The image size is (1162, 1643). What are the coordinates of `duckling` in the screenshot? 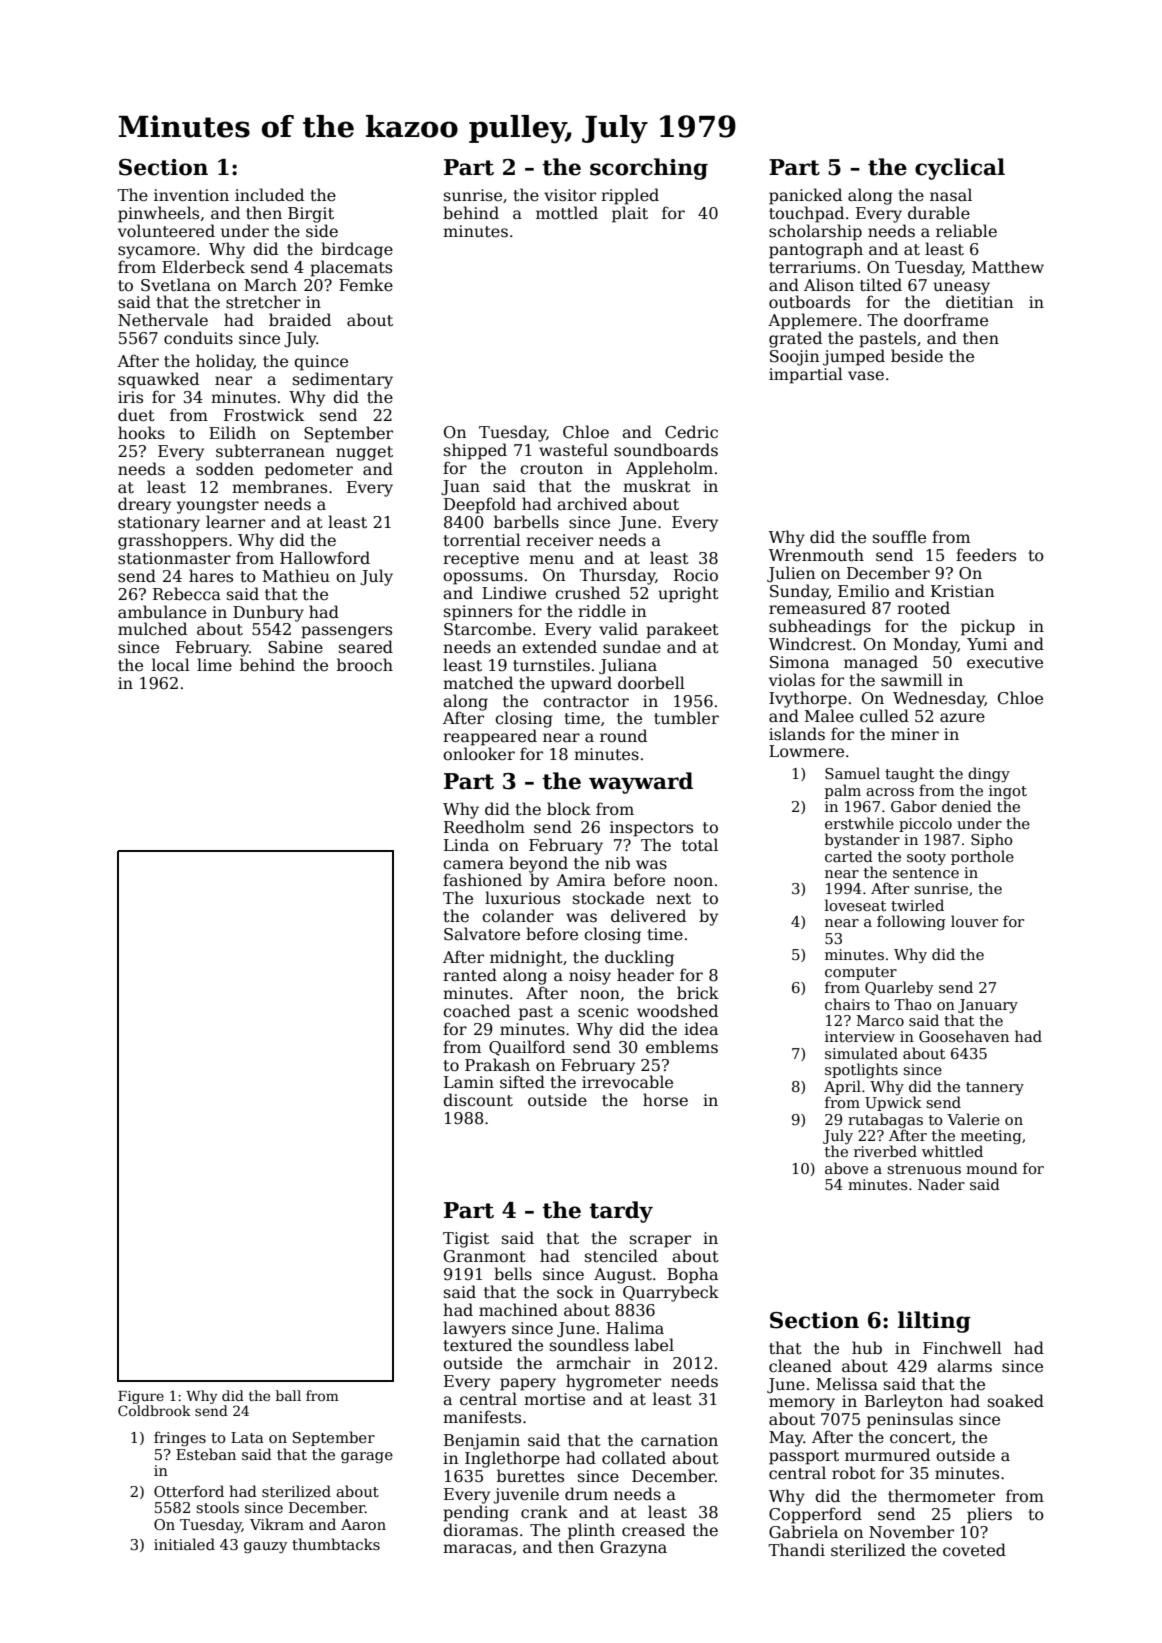 It's located at (639, 958).
